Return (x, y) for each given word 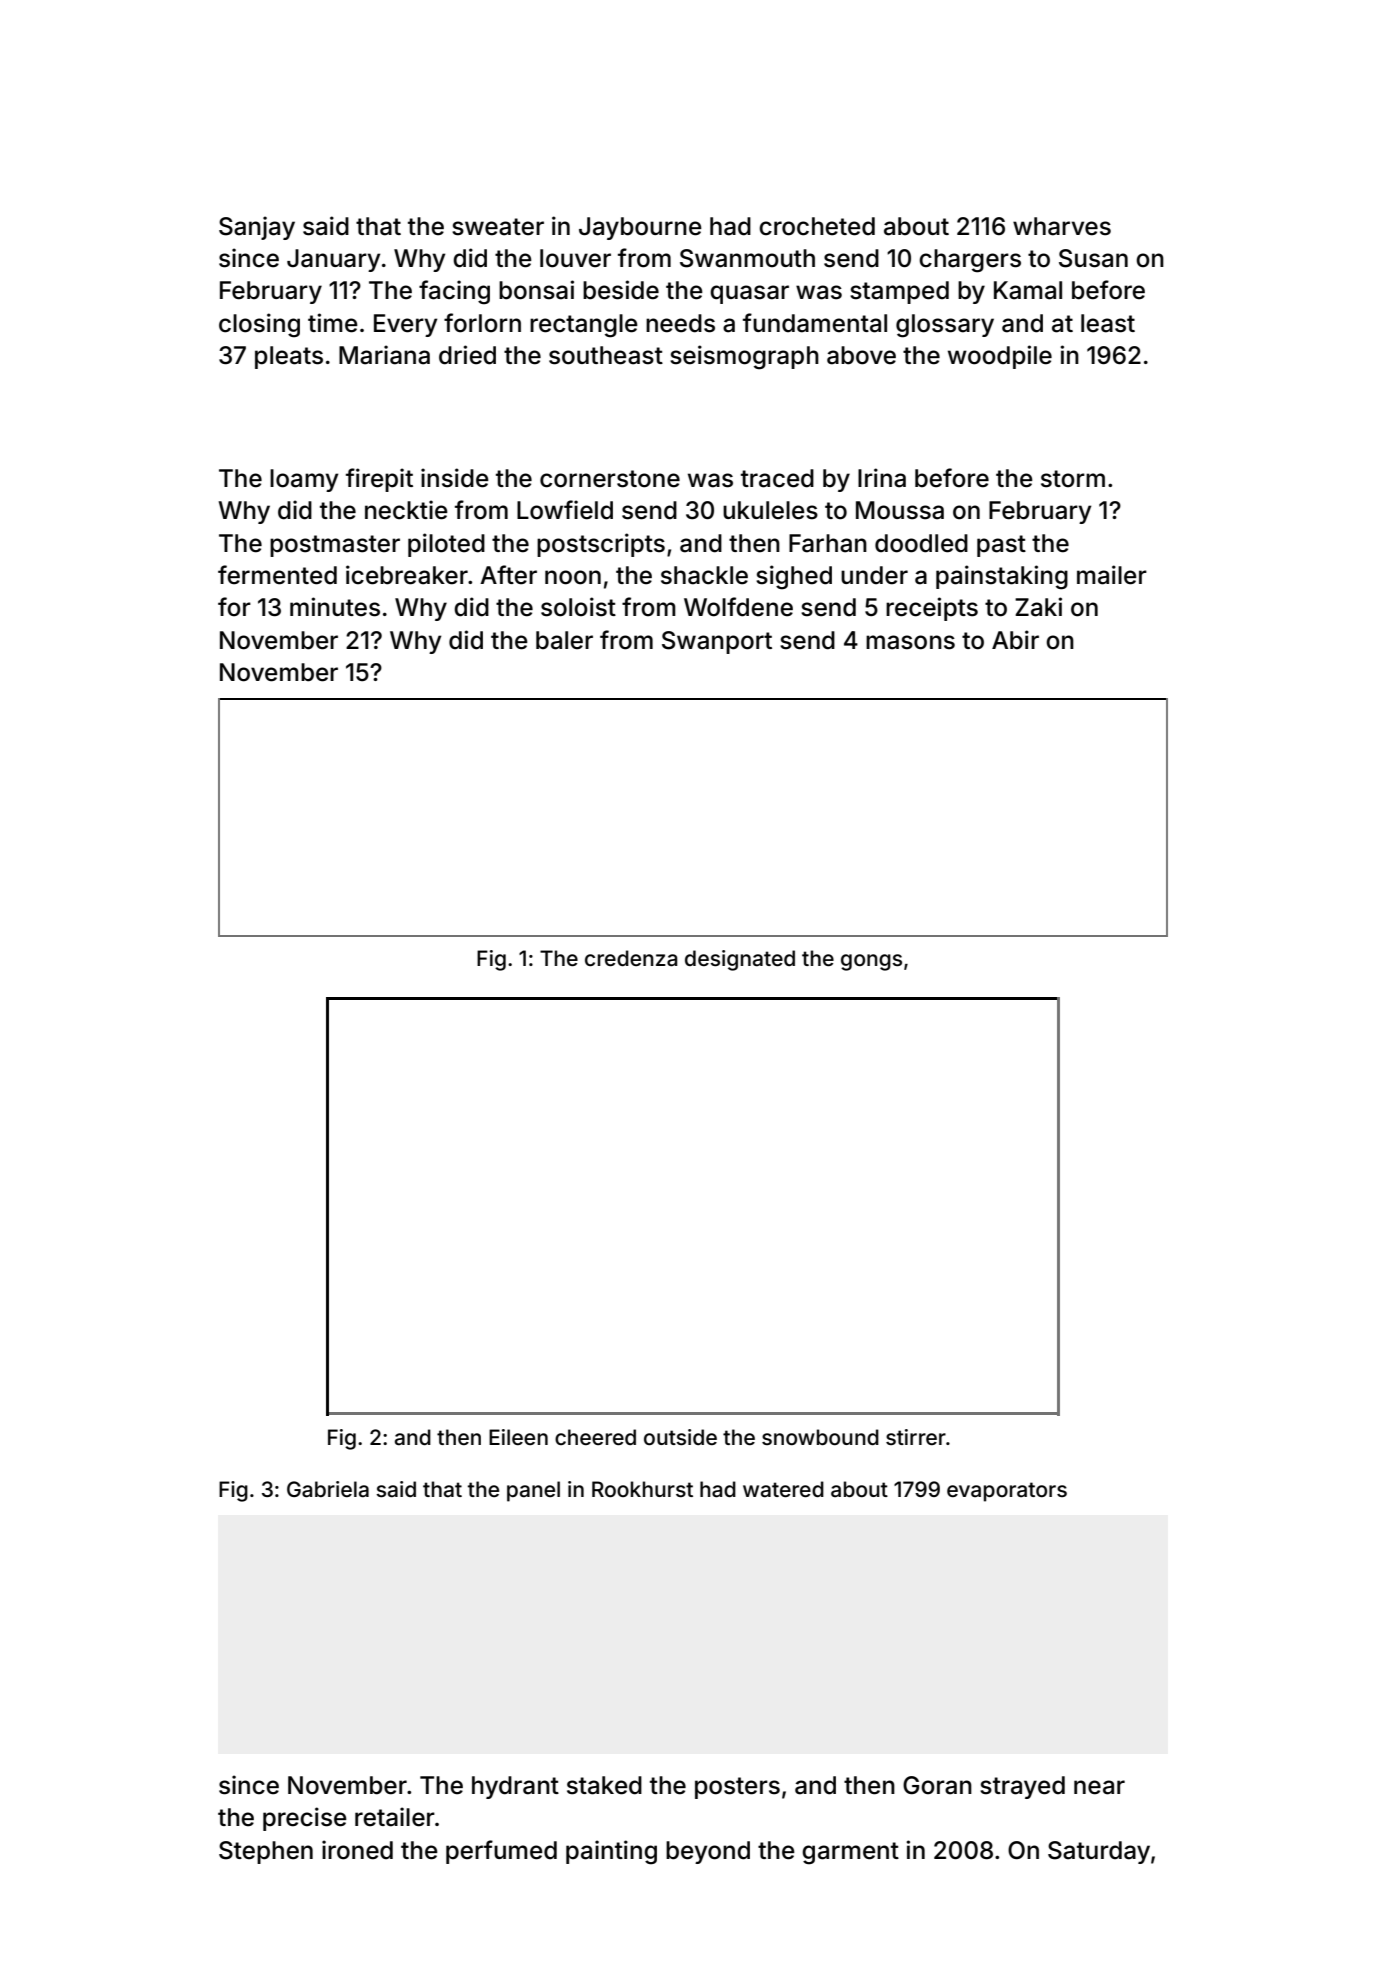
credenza (631, 958)
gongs (871, 962)
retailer (395, 1817)
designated (740, 960)
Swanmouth (747, 258)
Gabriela (328, 1489)
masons (910, 642)
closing (259, 325)
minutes (335, 607)
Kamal (1028, 290)
